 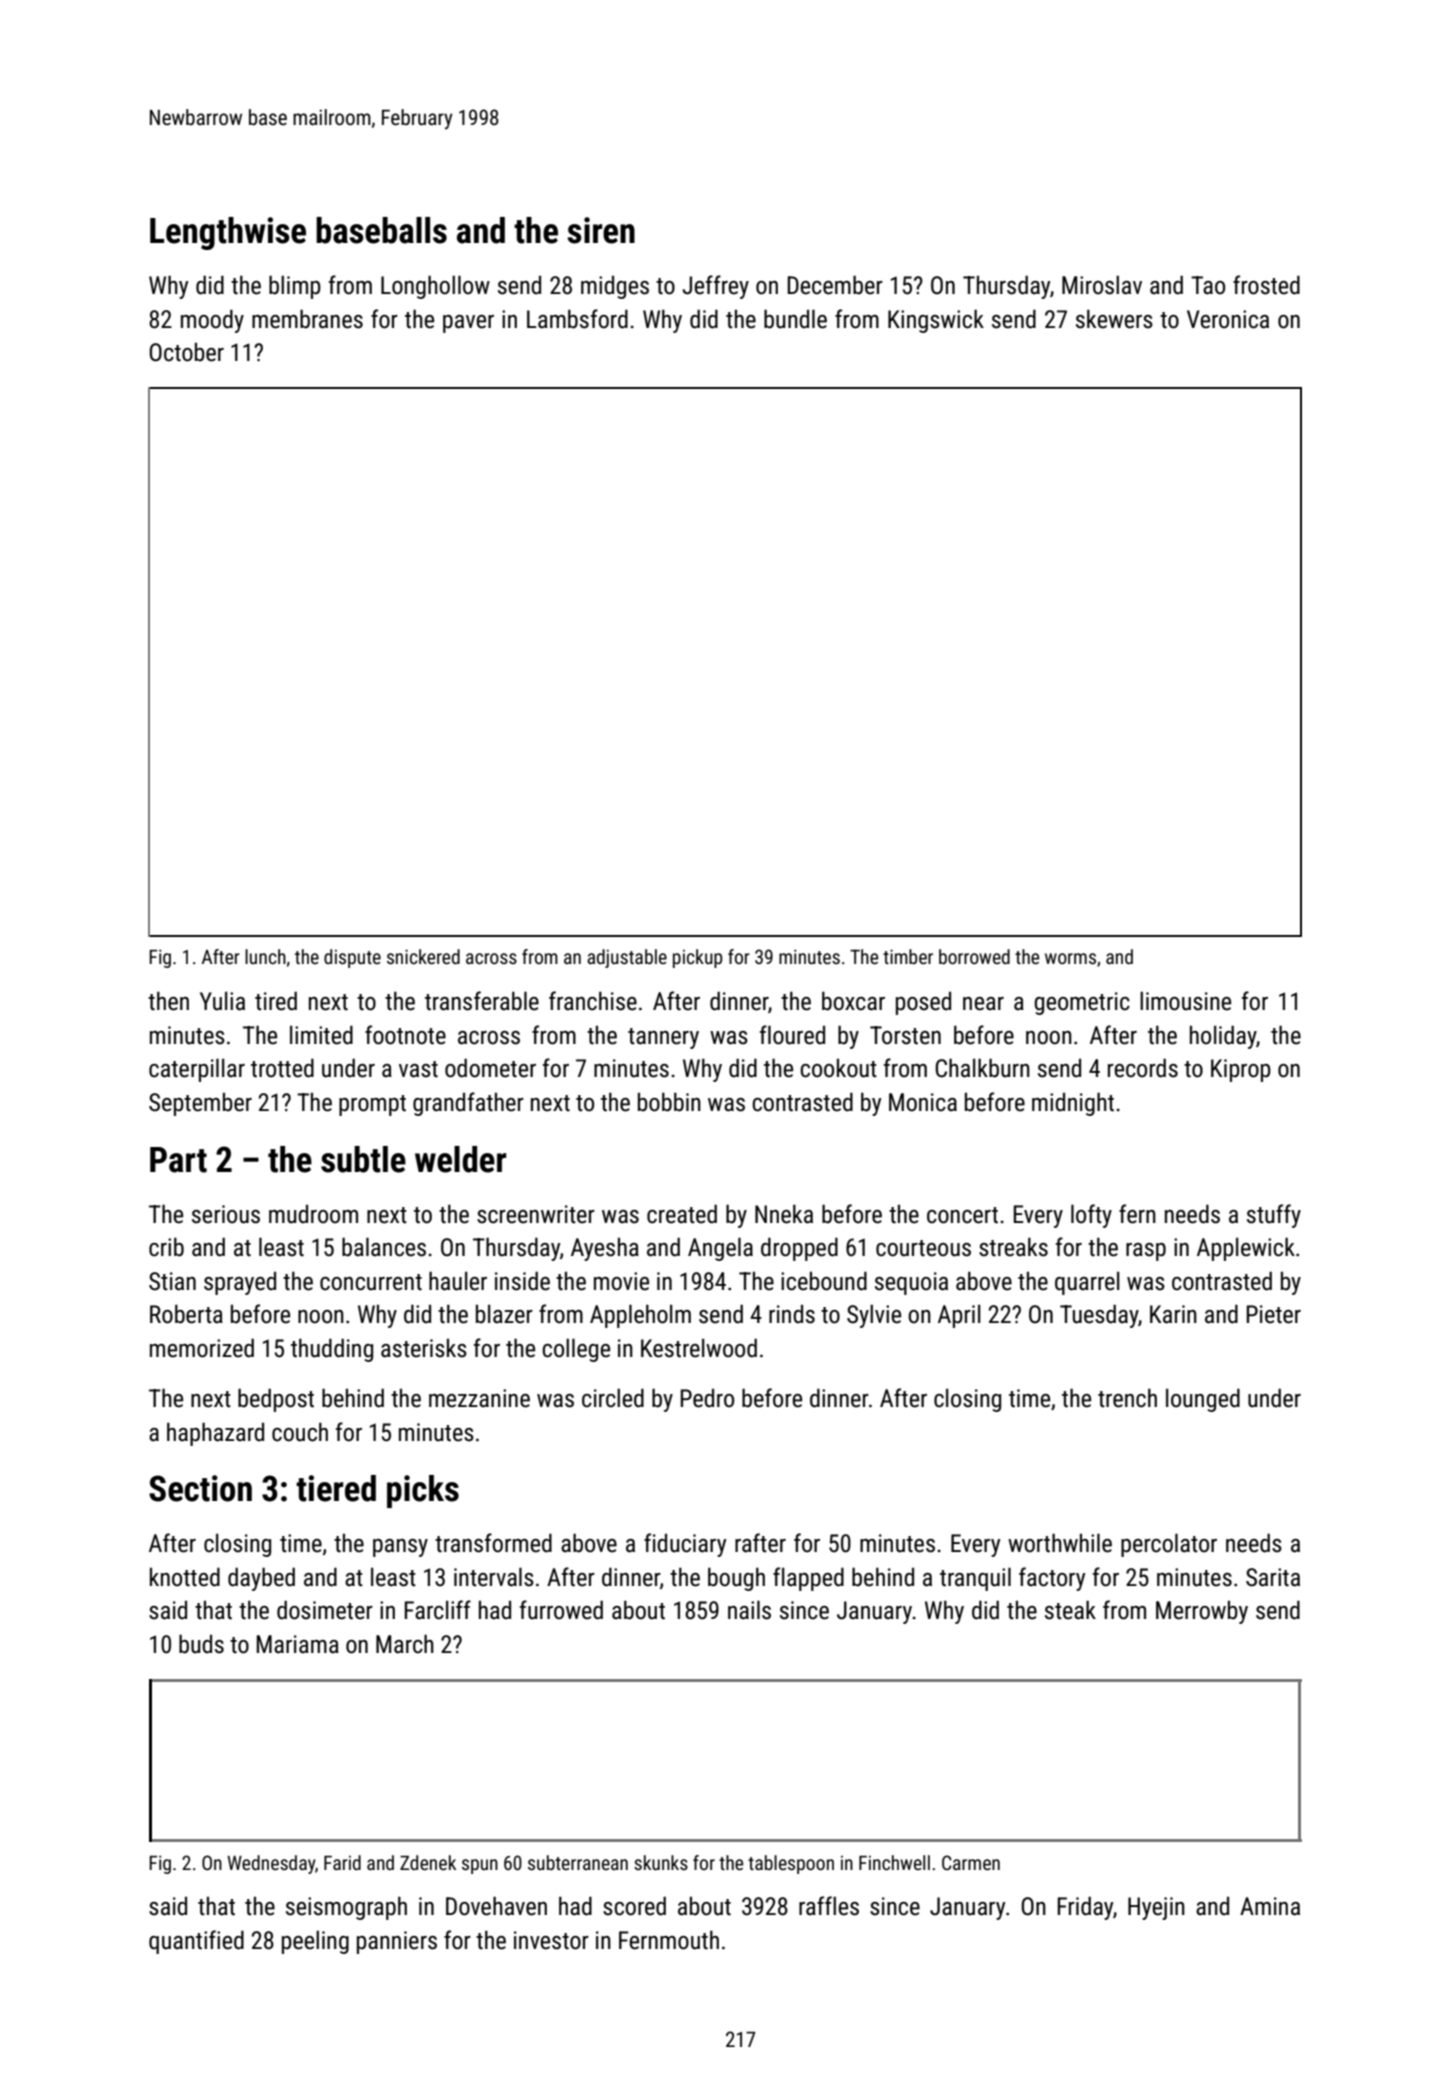 I want to click on Kingswick, so click(x=936, y=321).
